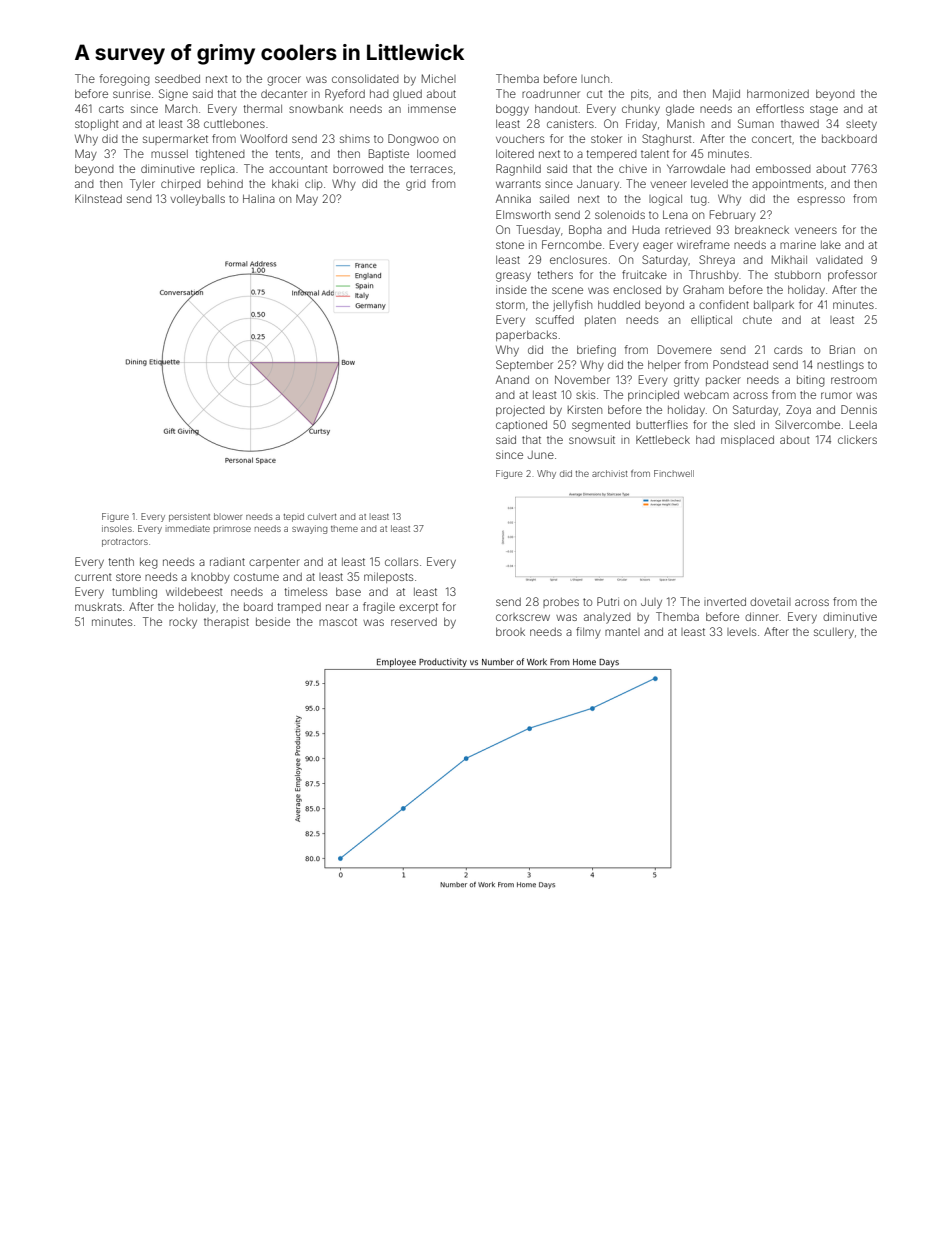  What do you see at coordinates (345, 95) in the screenshot?
I see `Ryeford` at bounding box center [345, 95].
